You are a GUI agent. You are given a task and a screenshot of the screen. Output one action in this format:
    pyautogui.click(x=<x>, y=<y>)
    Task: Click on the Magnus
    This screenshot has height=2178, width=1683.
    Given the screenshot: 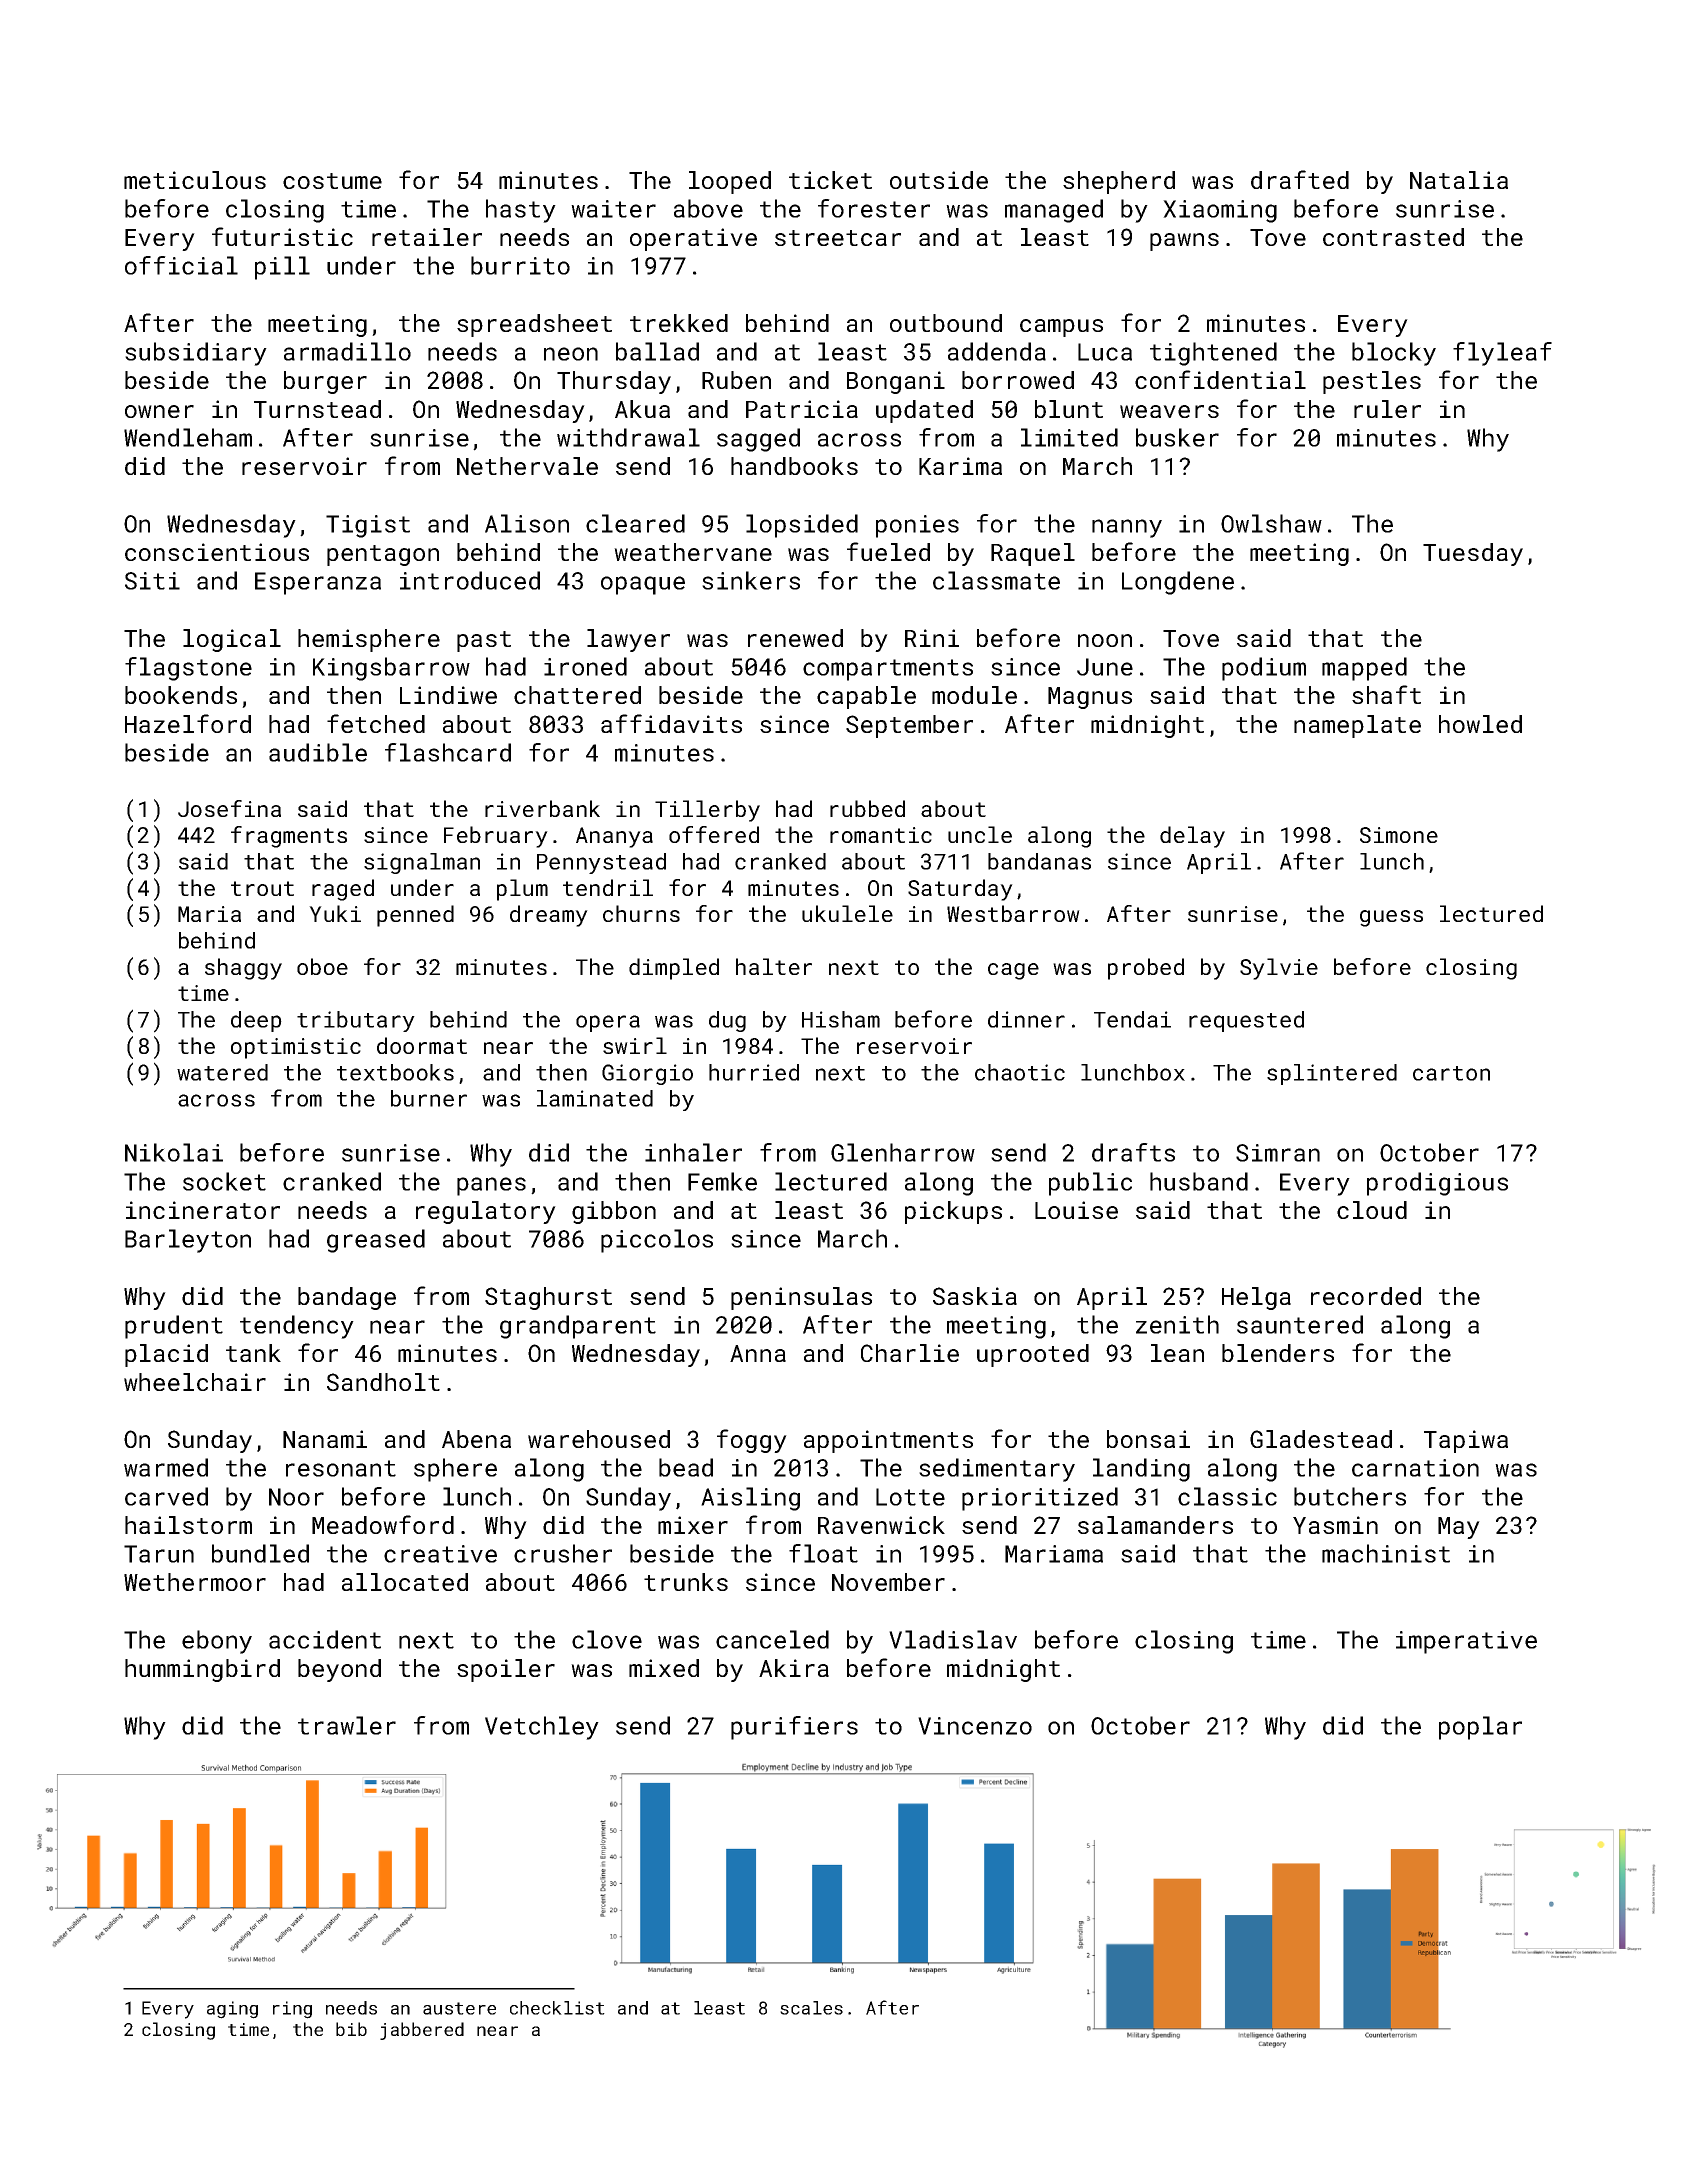 What is the action you would take?
    pyautogui.click(x=1090, y=698)
